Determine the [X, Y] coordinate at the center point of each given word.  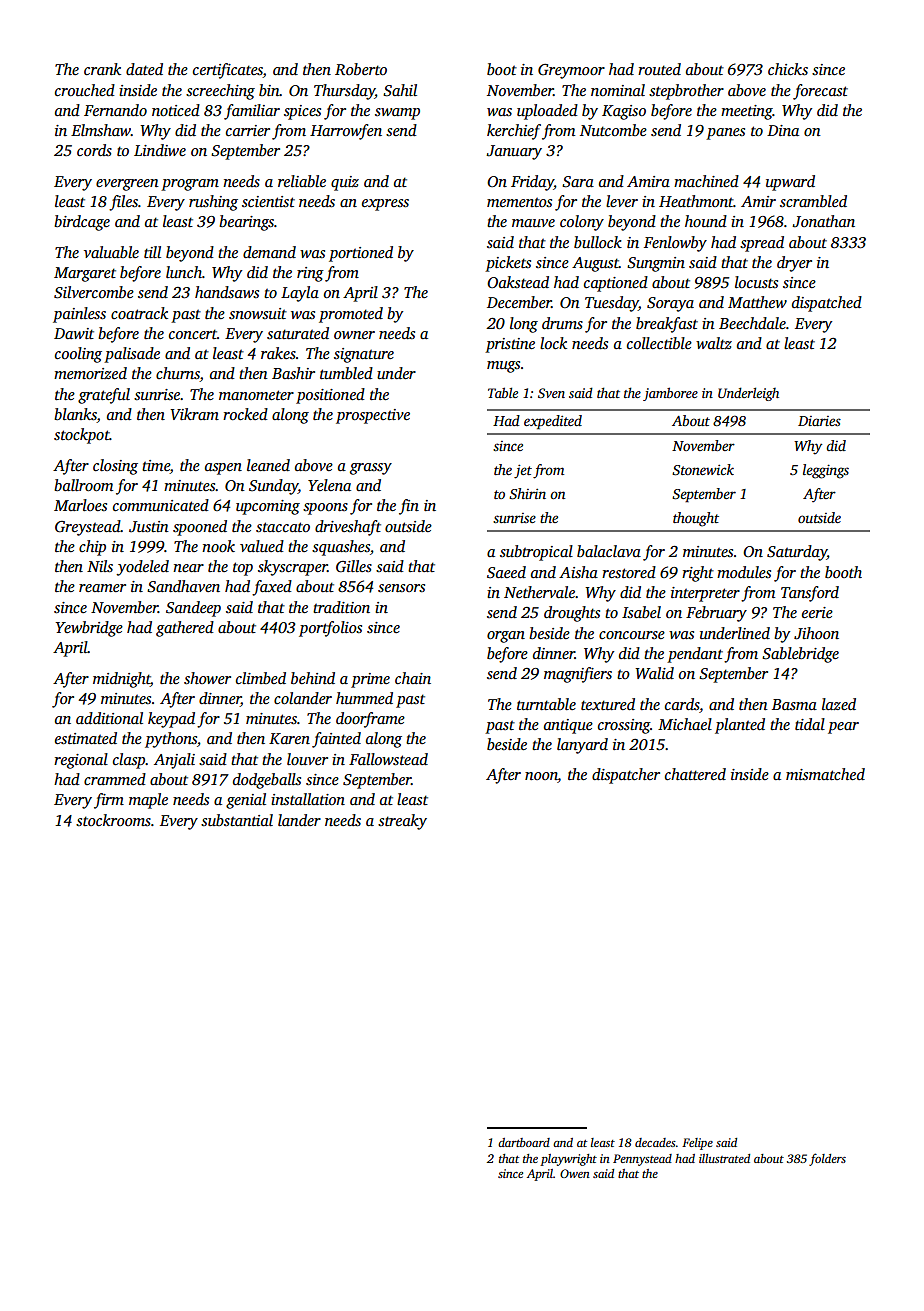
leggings [826, 471]
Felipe [697, 1144]
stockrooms [113, 820]
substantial [237, 820]
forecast [820, 92]
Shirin [527, 493]
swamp [397, 114]
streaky [402, 822]
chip [92, 548]
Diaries [819, 421]
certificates [228, 71]
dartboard [524, 1142]
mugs [503, 367]
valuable [111, 252]
